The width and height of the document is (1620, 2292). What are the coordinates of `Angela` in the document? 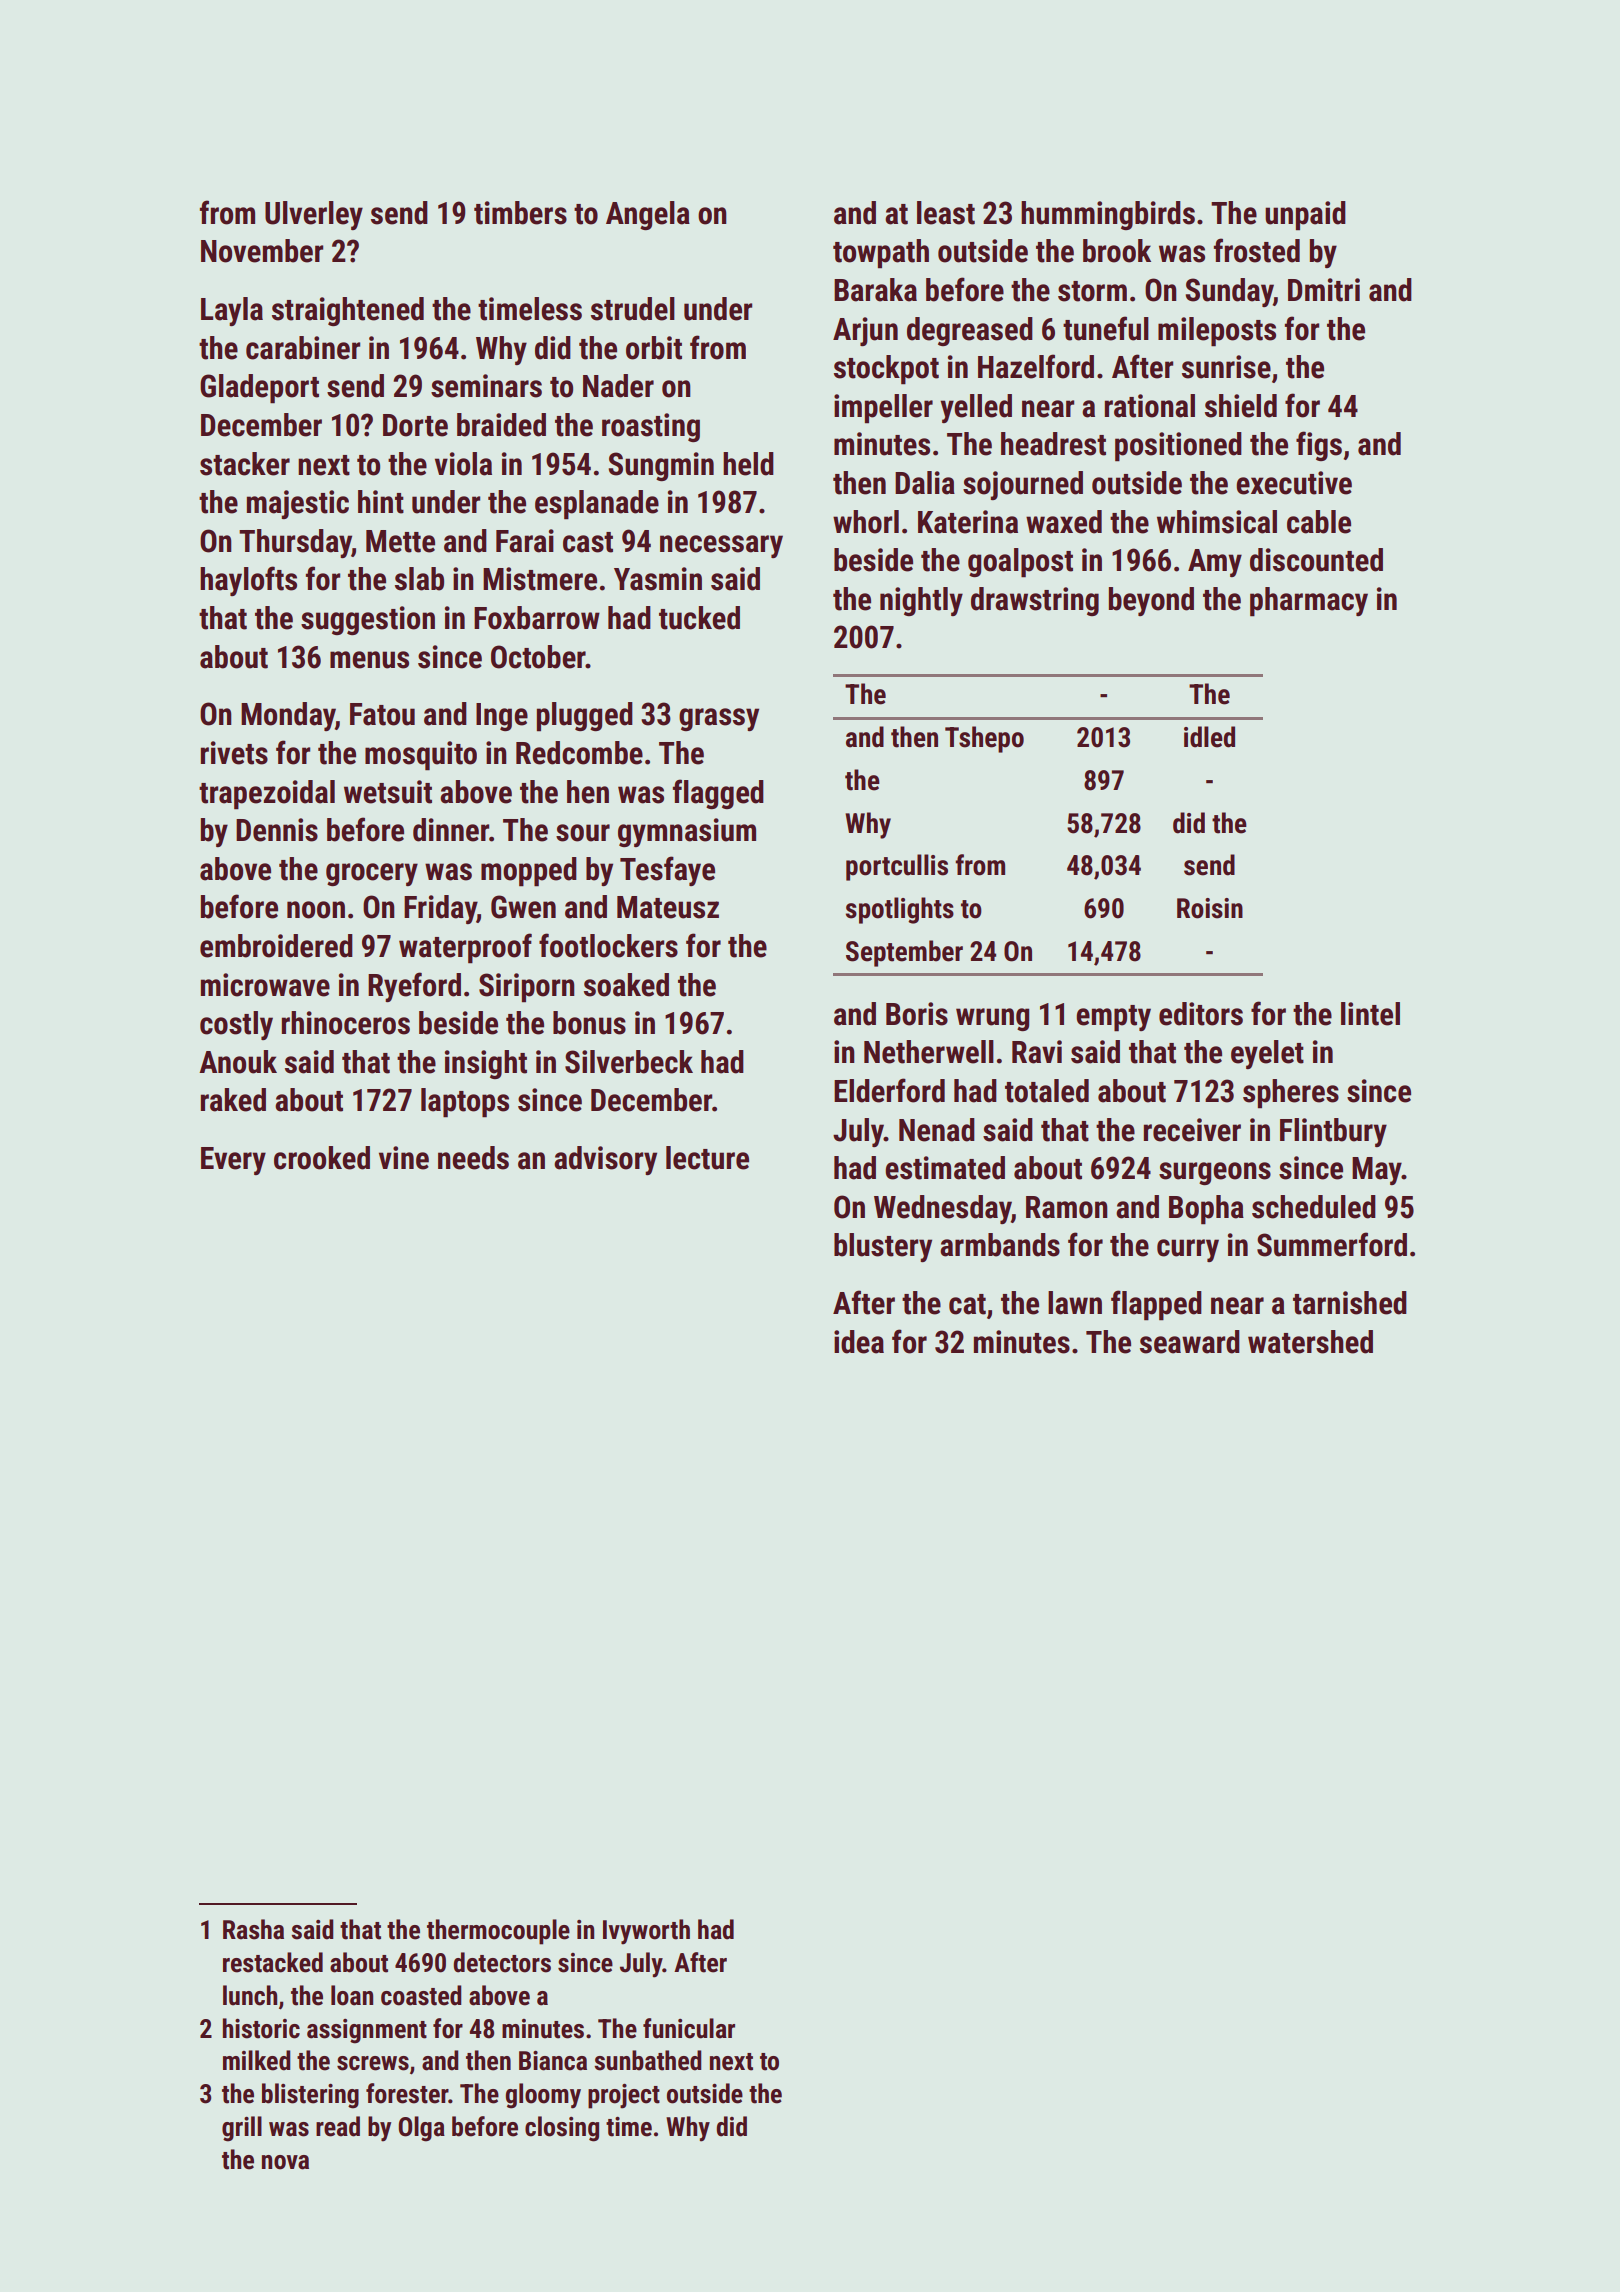 It's located at (648, 215).
